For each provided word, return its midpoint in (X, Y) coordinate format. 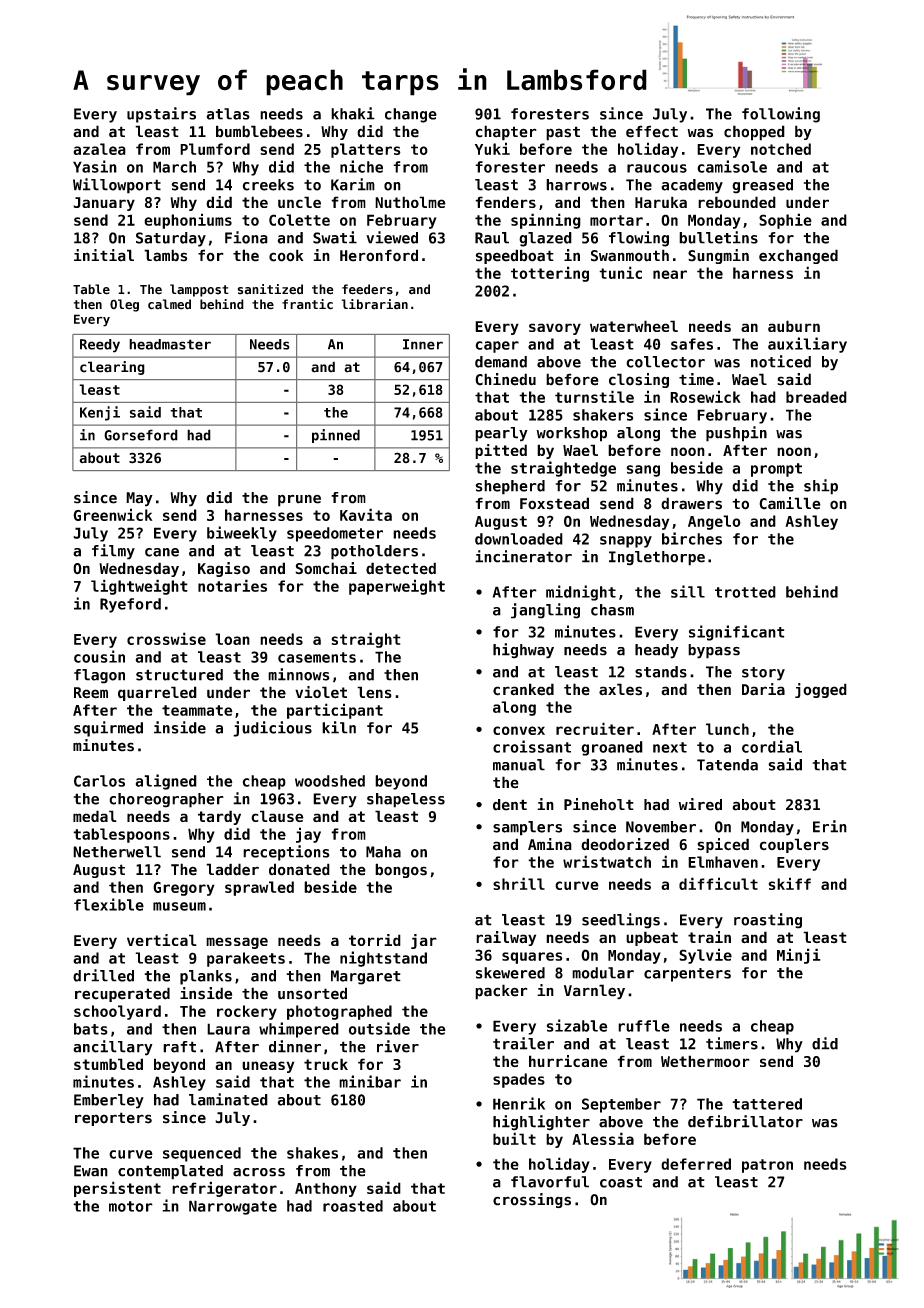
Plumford (215, 149)
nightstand (383, 959)
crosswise (166, 638)
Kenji (100, 413)
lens (374, 692)
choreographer (166, 800)
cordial (772, 746)
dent (510, 805)
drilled (103, 975)
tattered (767, 1104)
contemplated (170, 1172)
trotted (745, 592)
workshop (572, 434)
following (781, 115)
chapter (506, 133)
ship (821, 487)
